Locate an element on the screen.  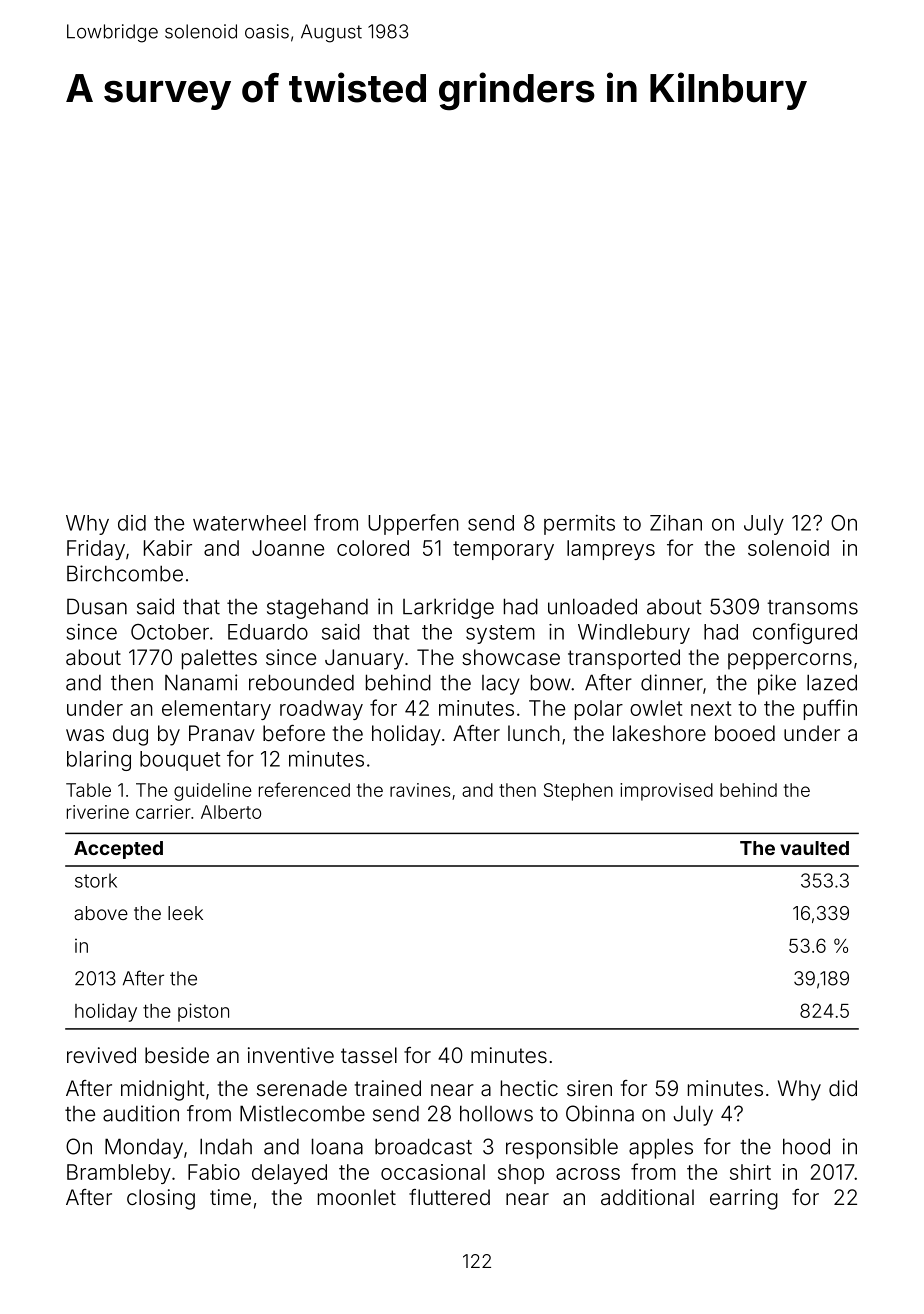
improvised is located at coordinates (666, 792).
